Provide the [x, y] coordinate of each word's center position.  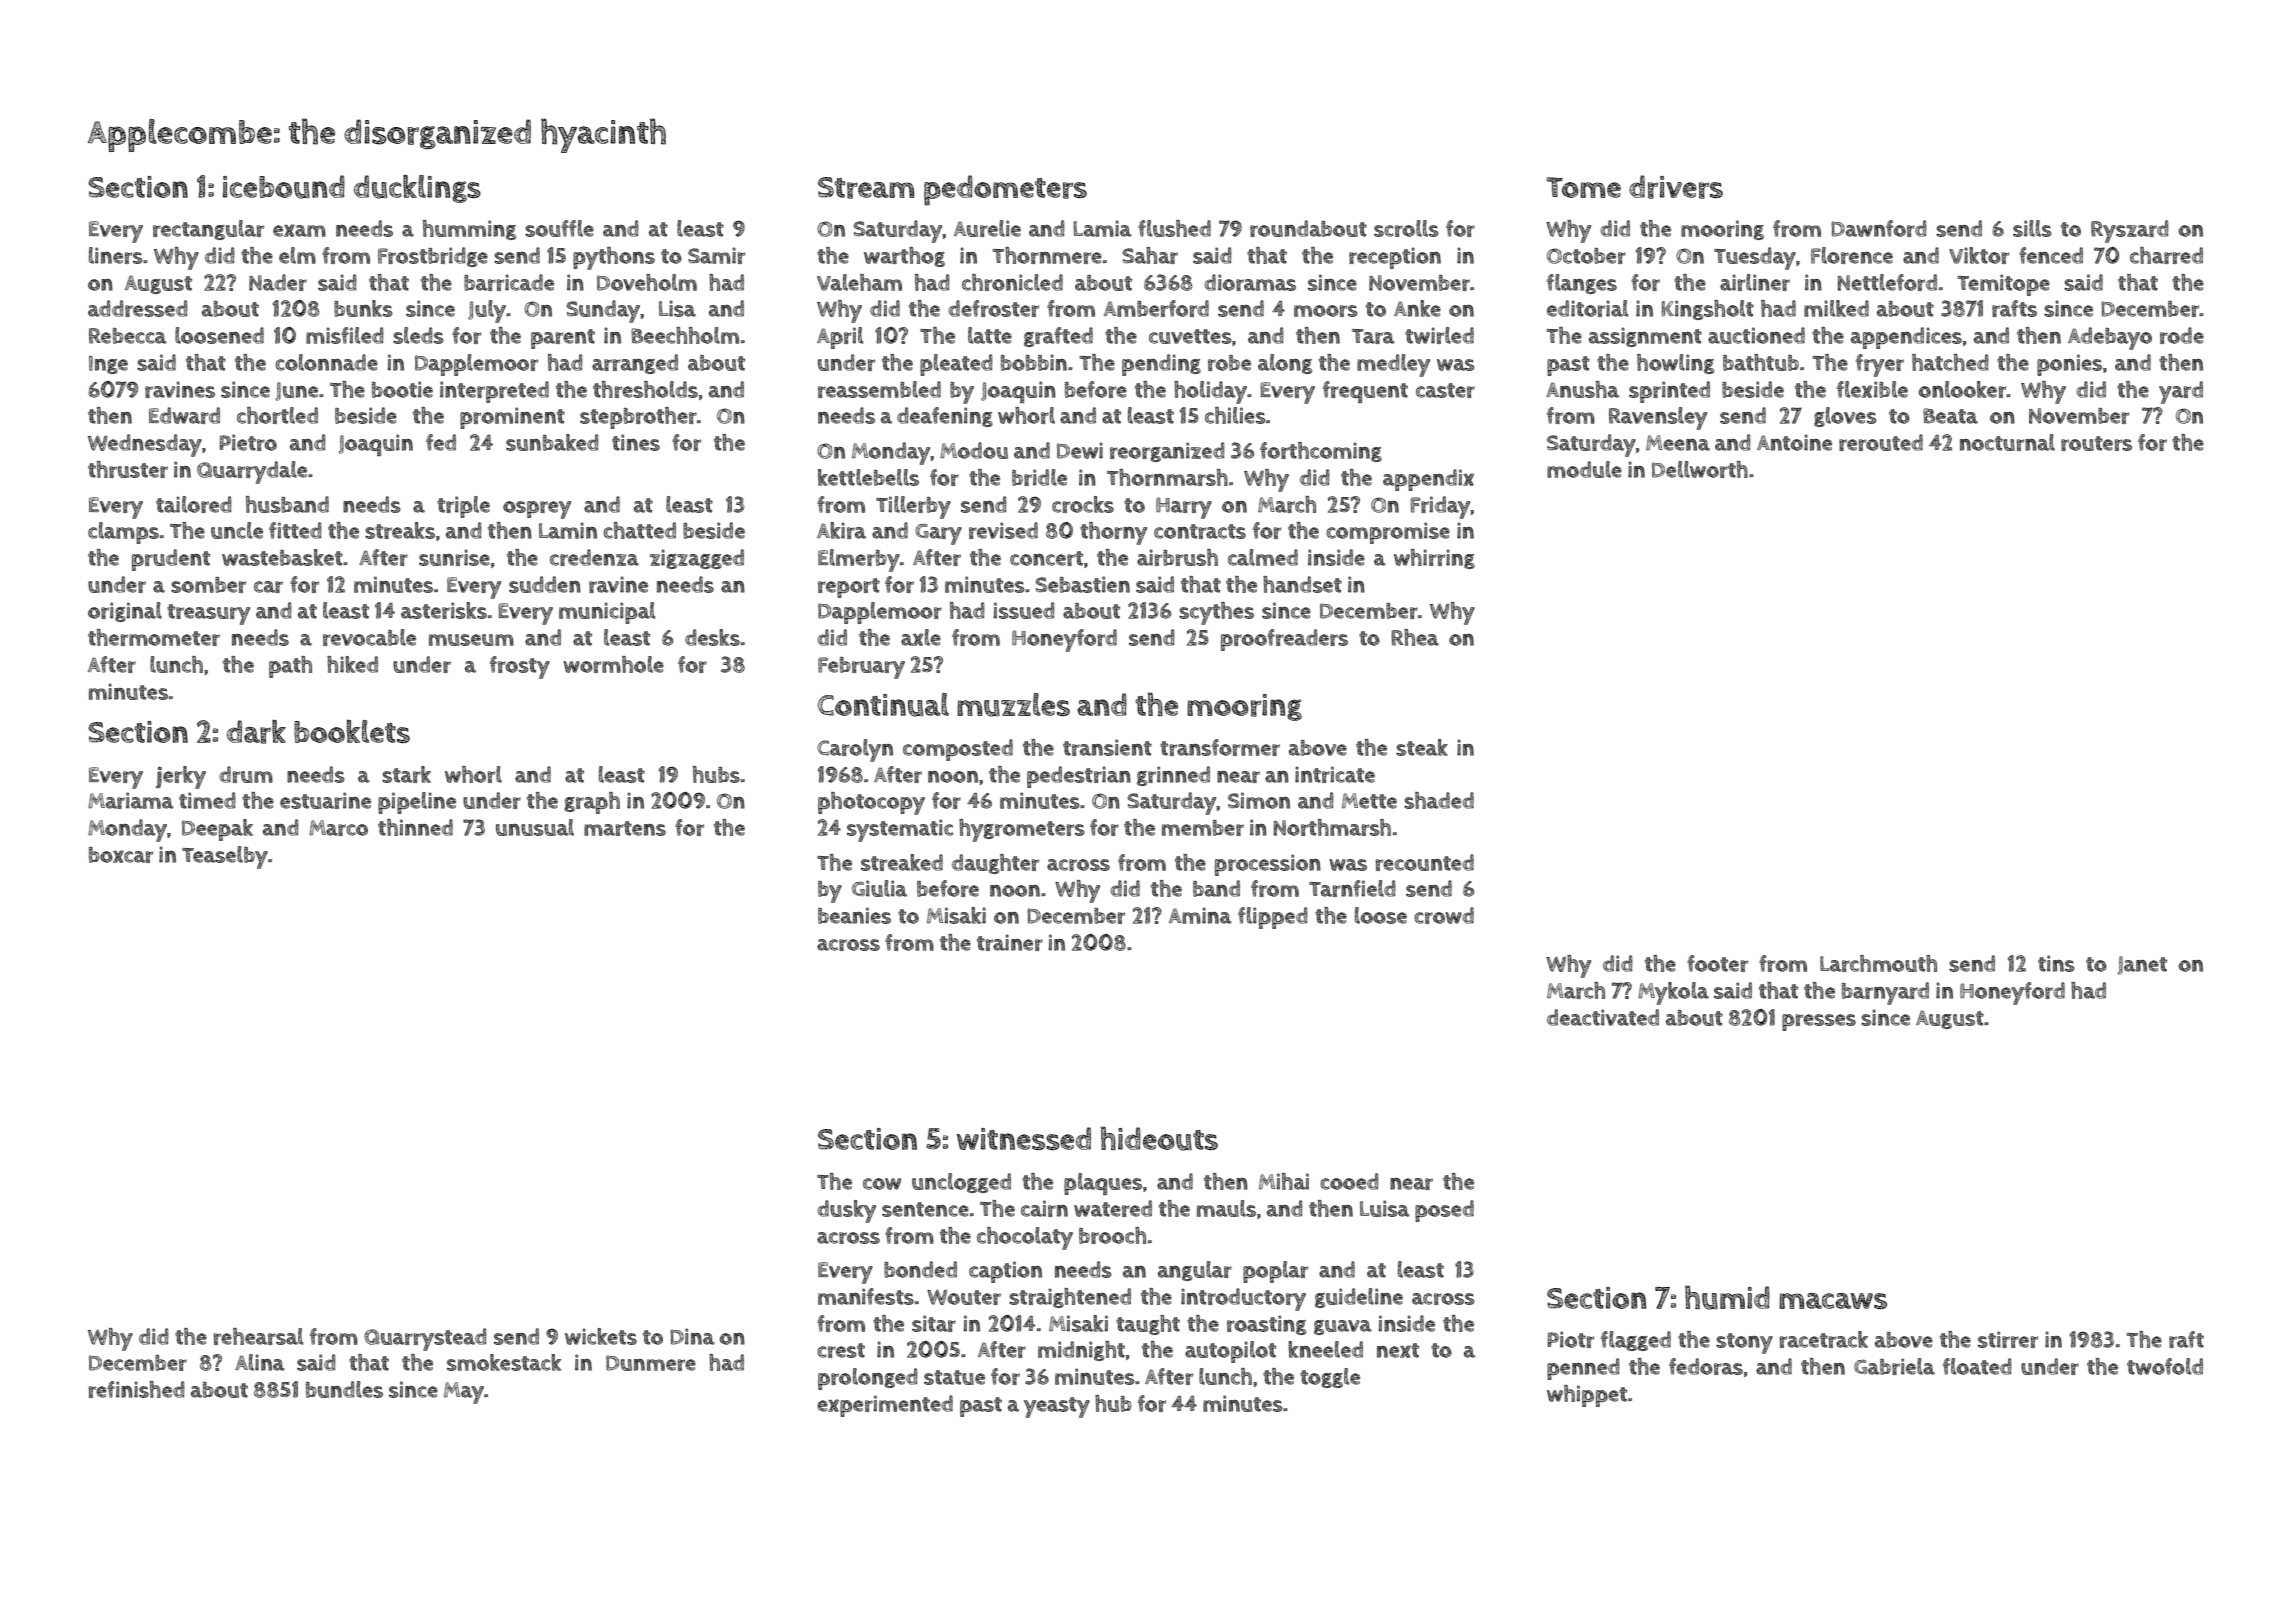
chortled [277, 415]
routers [2096, 443]
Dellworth [1700, 469]
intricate [1335, 774]
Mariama [131, 800]
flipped [1273, 918]
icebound [284, 187]
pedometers [1005, 190]
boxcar [121, 855]
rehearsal [259, 1336]
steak [1422, 747]
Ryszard [2130, 231]
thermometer [154, 637]
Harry [1184, 508]
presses [1819, 1022]
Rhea [1415, 637]
